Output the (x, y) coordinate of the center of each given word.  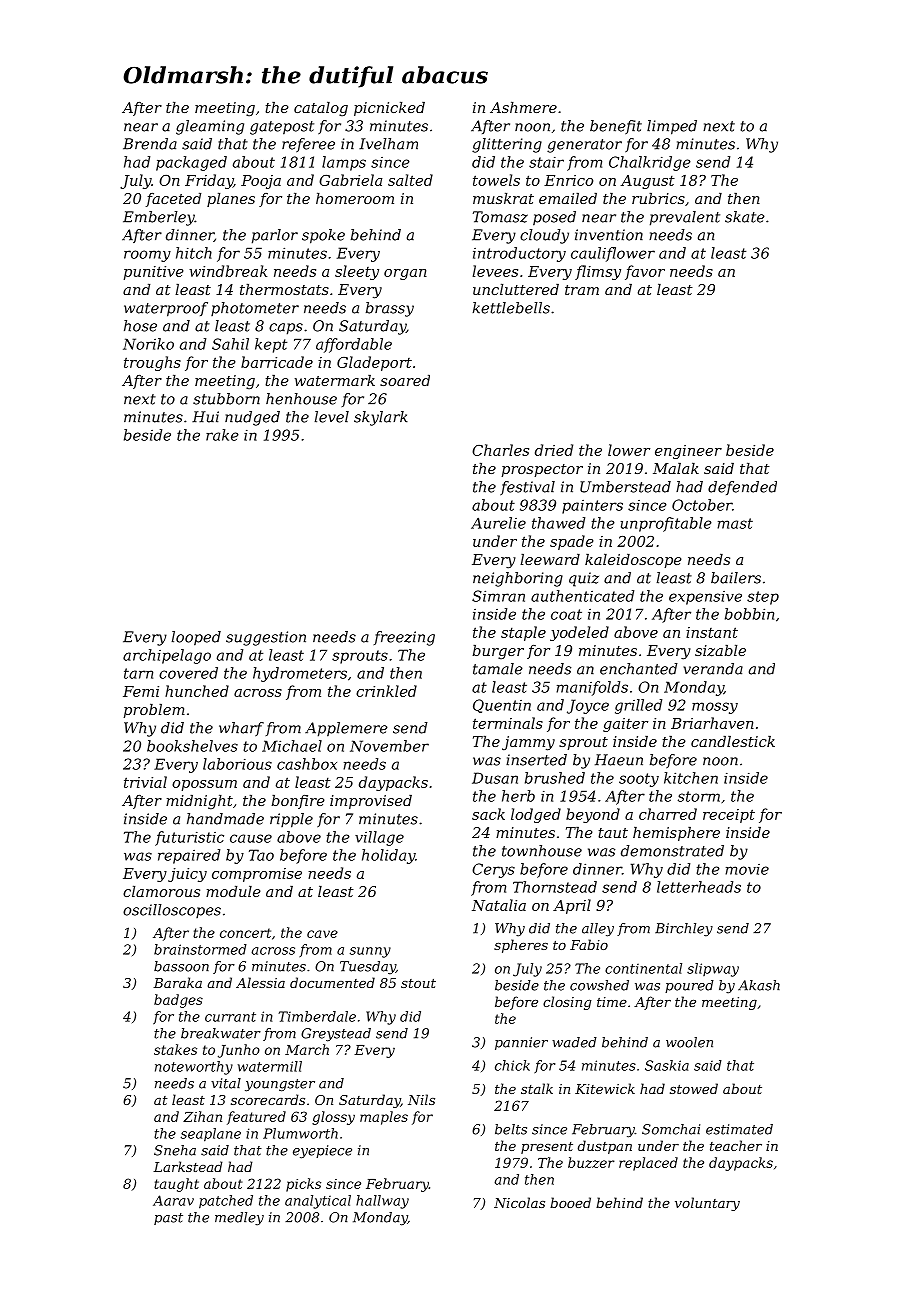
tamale (498, 669)
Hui (205, 417)
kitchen (691, 778)
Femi (141, 691)
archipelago (167, 656)
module (233, 891)
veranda (713, 669)
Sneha (175, 1150)
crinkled (386, 691)
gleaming (210, 127)
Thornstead (555, 887)
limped (672, 127)
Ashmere (523, 107)
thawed (558, 523)
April (572, 906)
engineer (688, 452)
